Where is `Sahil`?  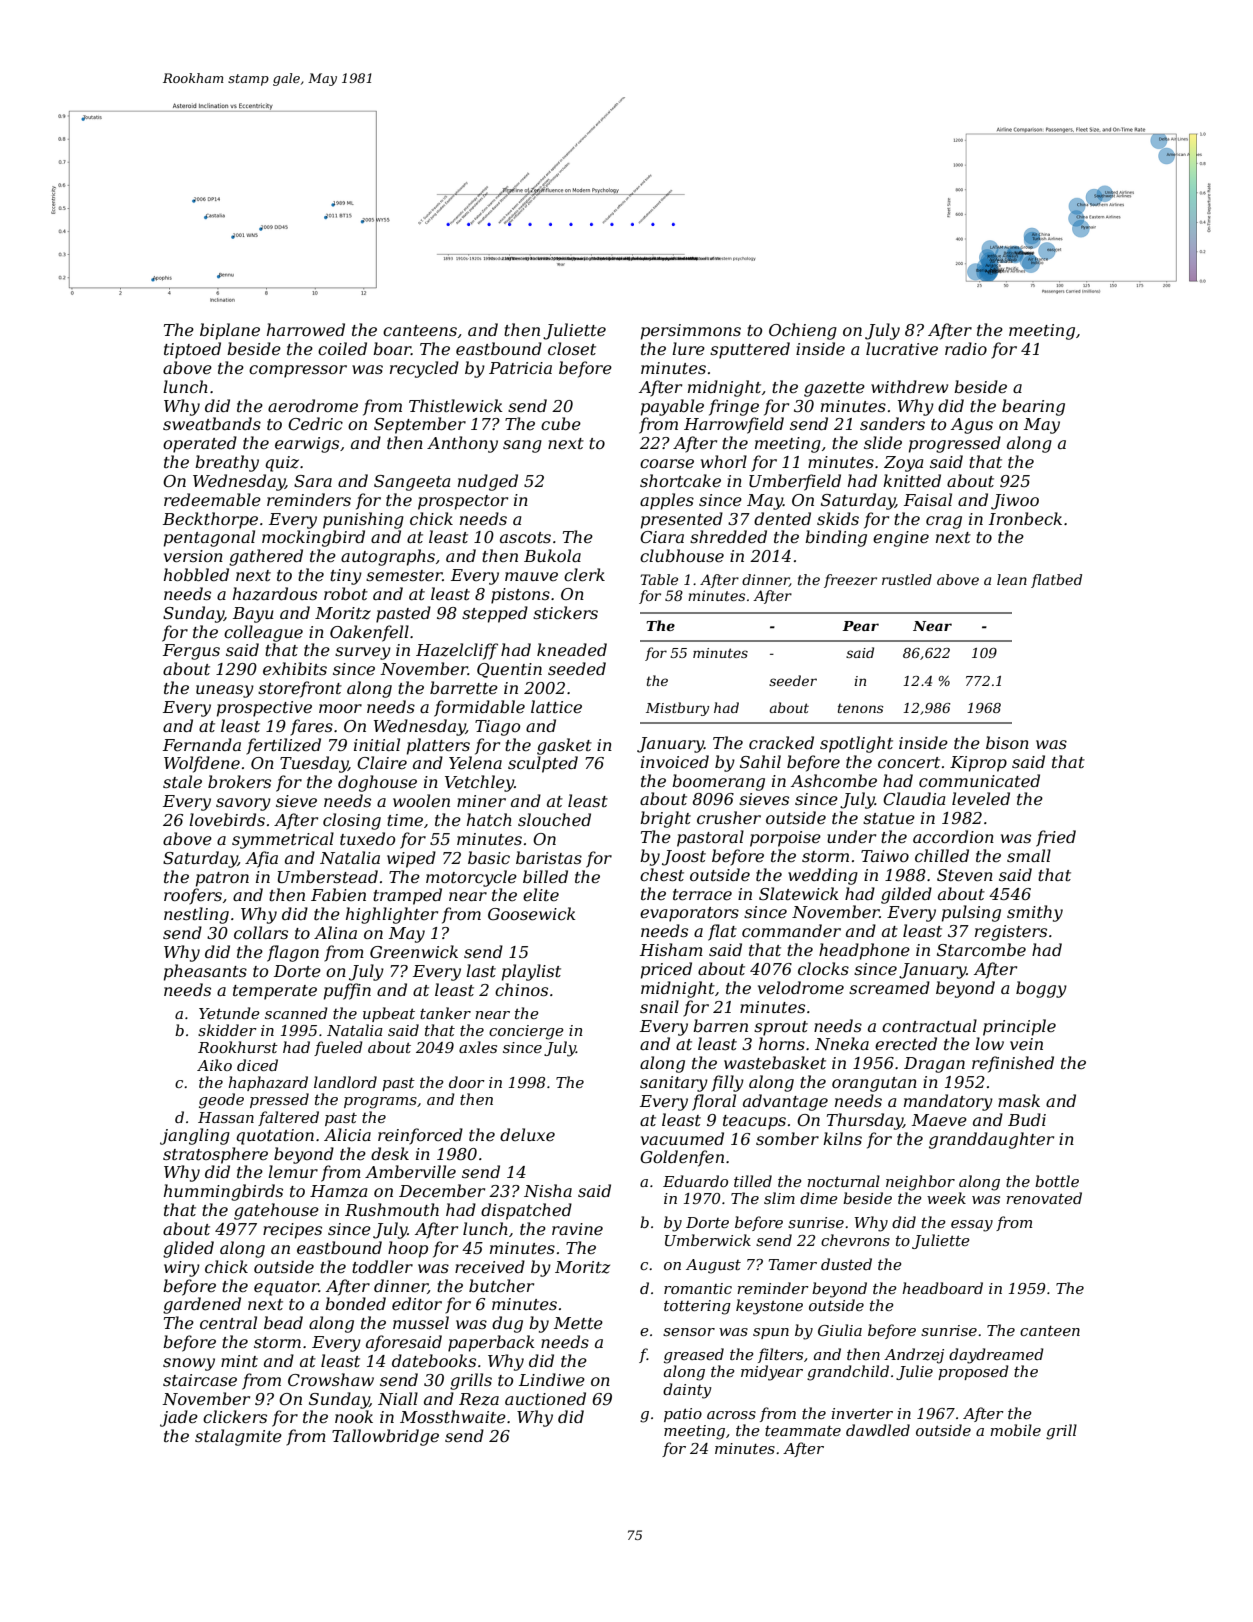 Sahil is located at coordinates (760, 761).
